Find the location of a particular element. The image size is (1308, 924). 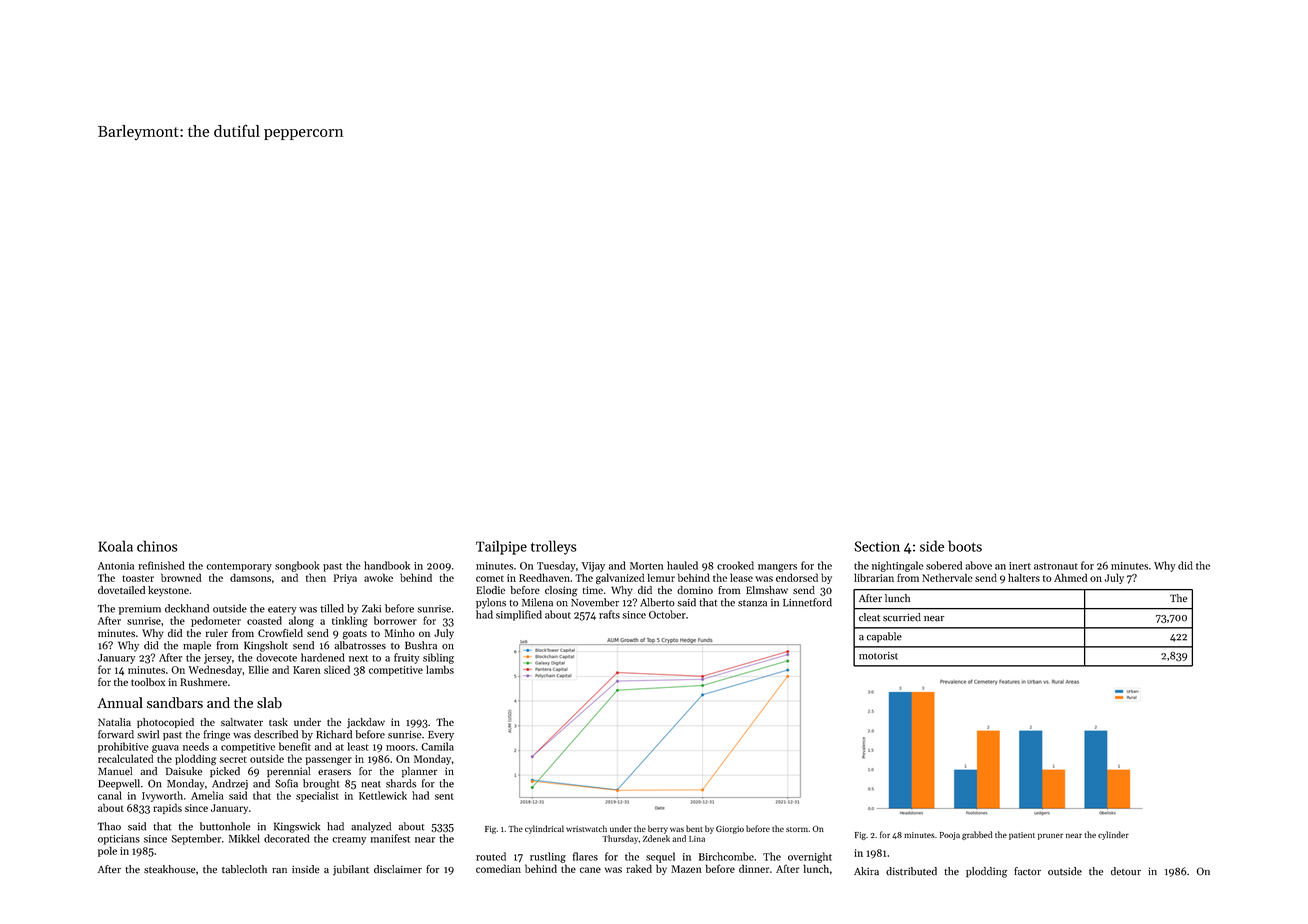

toaster is located at coordinates (138, 578).
